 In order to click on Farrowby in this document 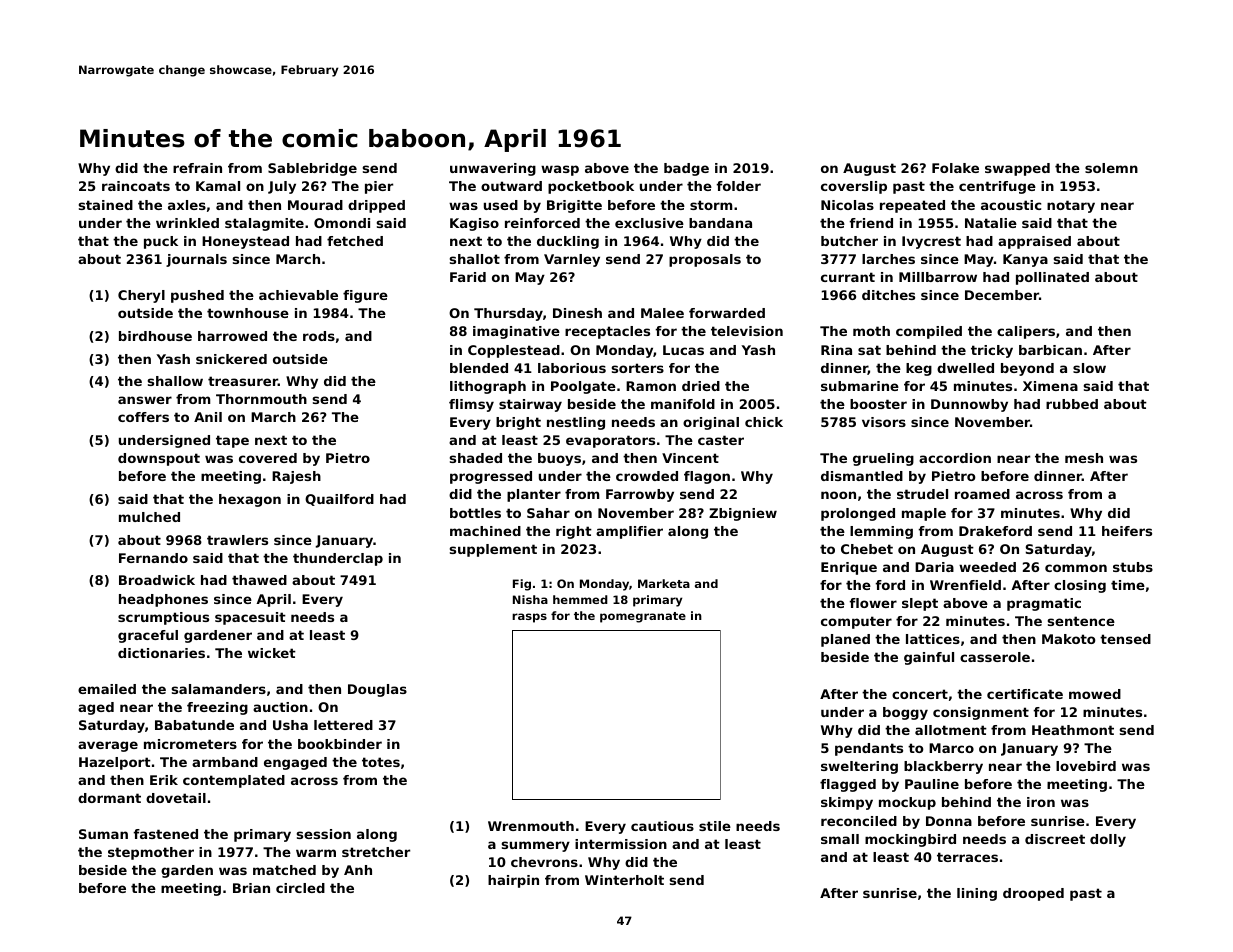, I will do `click(640, 495)`.
